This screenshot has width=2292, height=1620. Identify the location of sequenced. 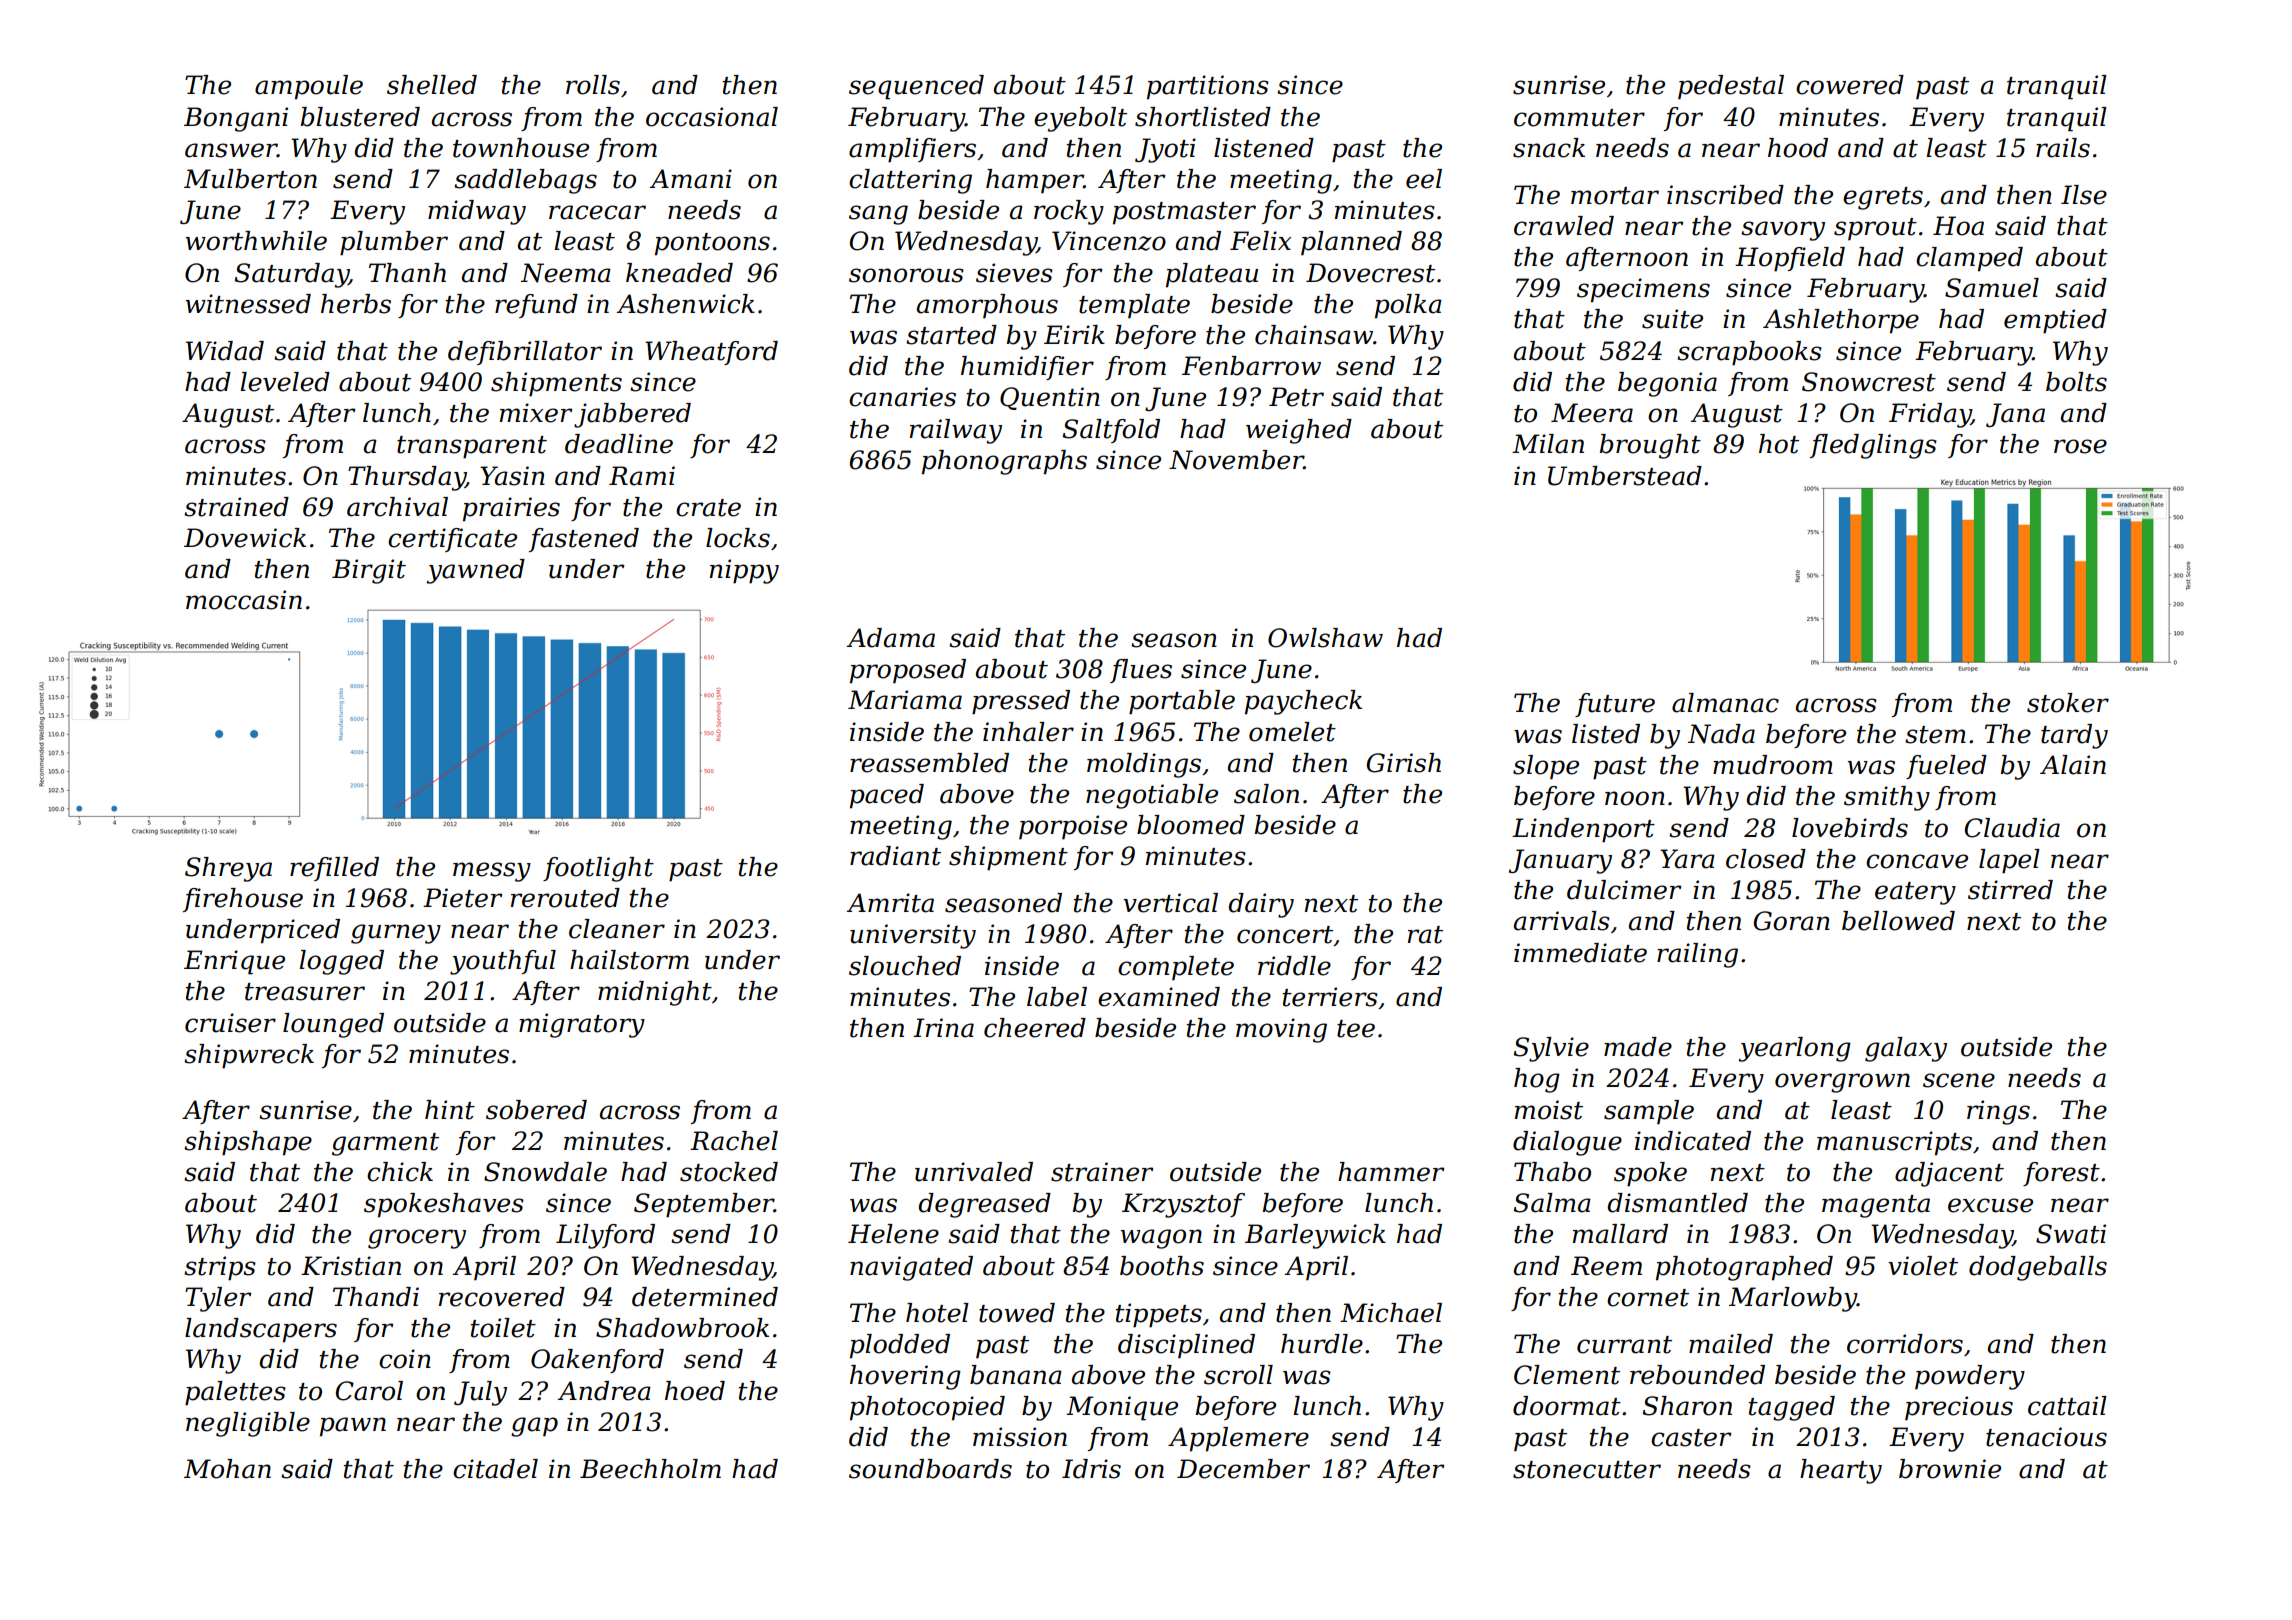
(916, 87).
